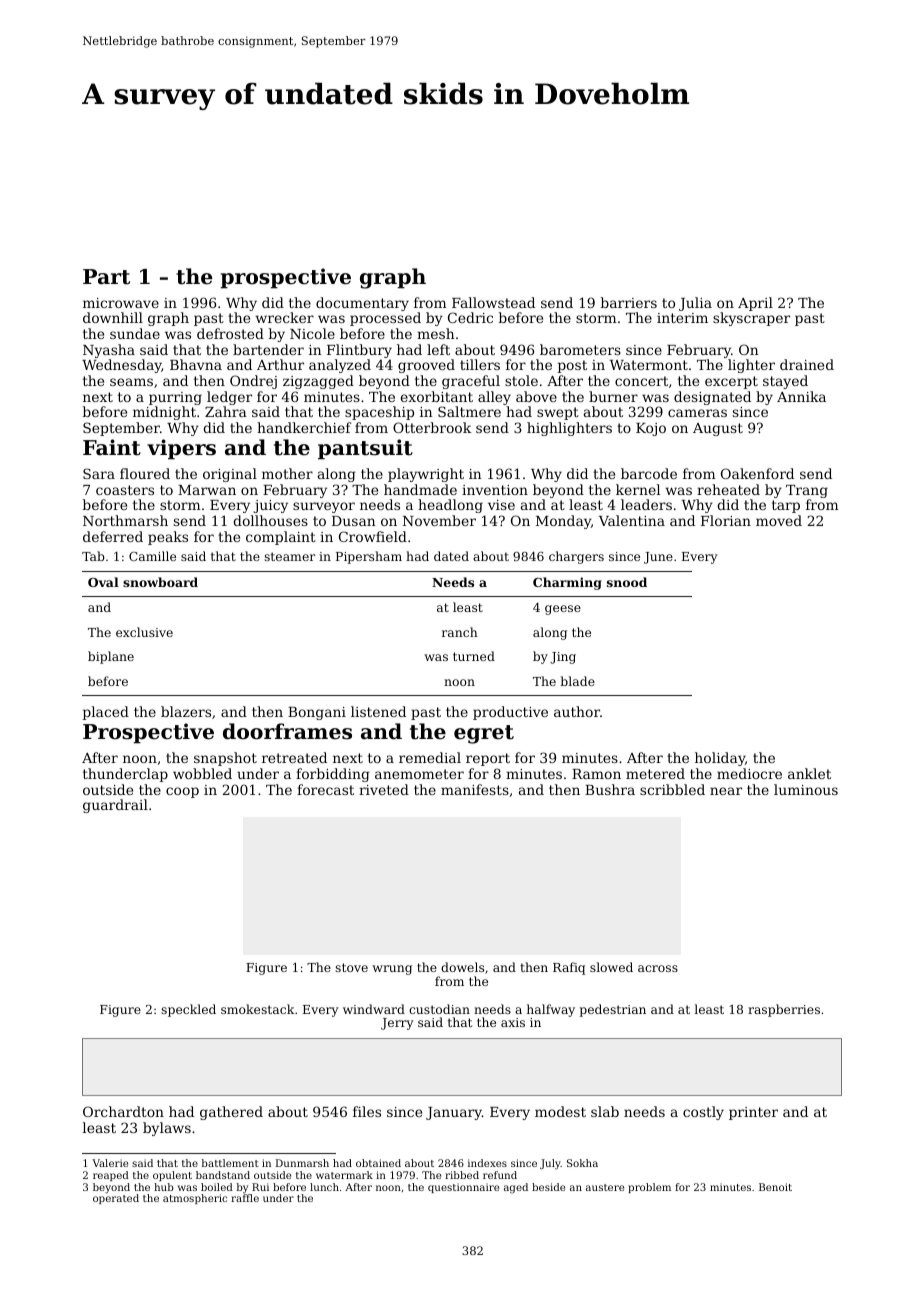  I want to click on skyscraper, so click(751, 319).
